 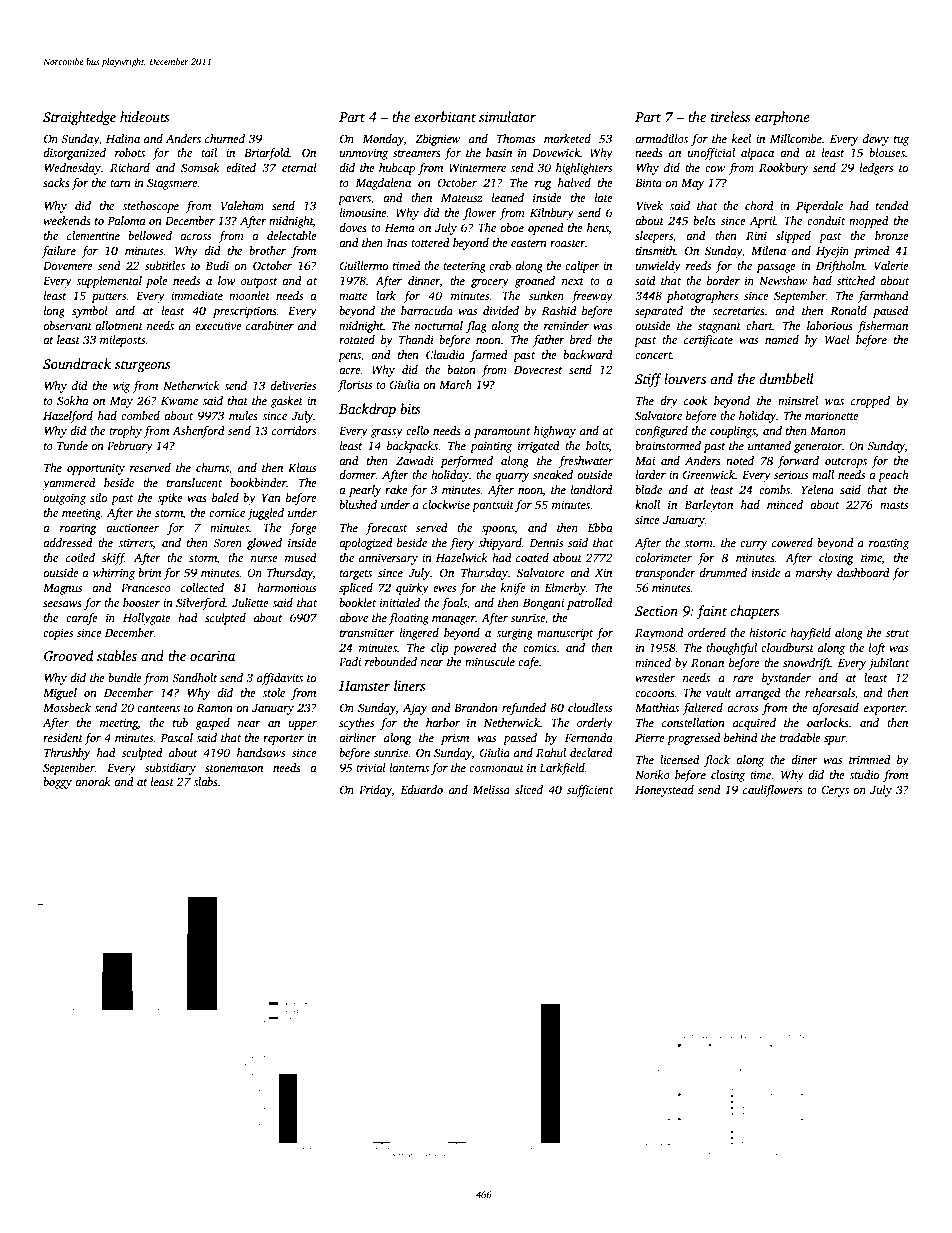 I want to click on dashboard, so click(x=863, y=572).
